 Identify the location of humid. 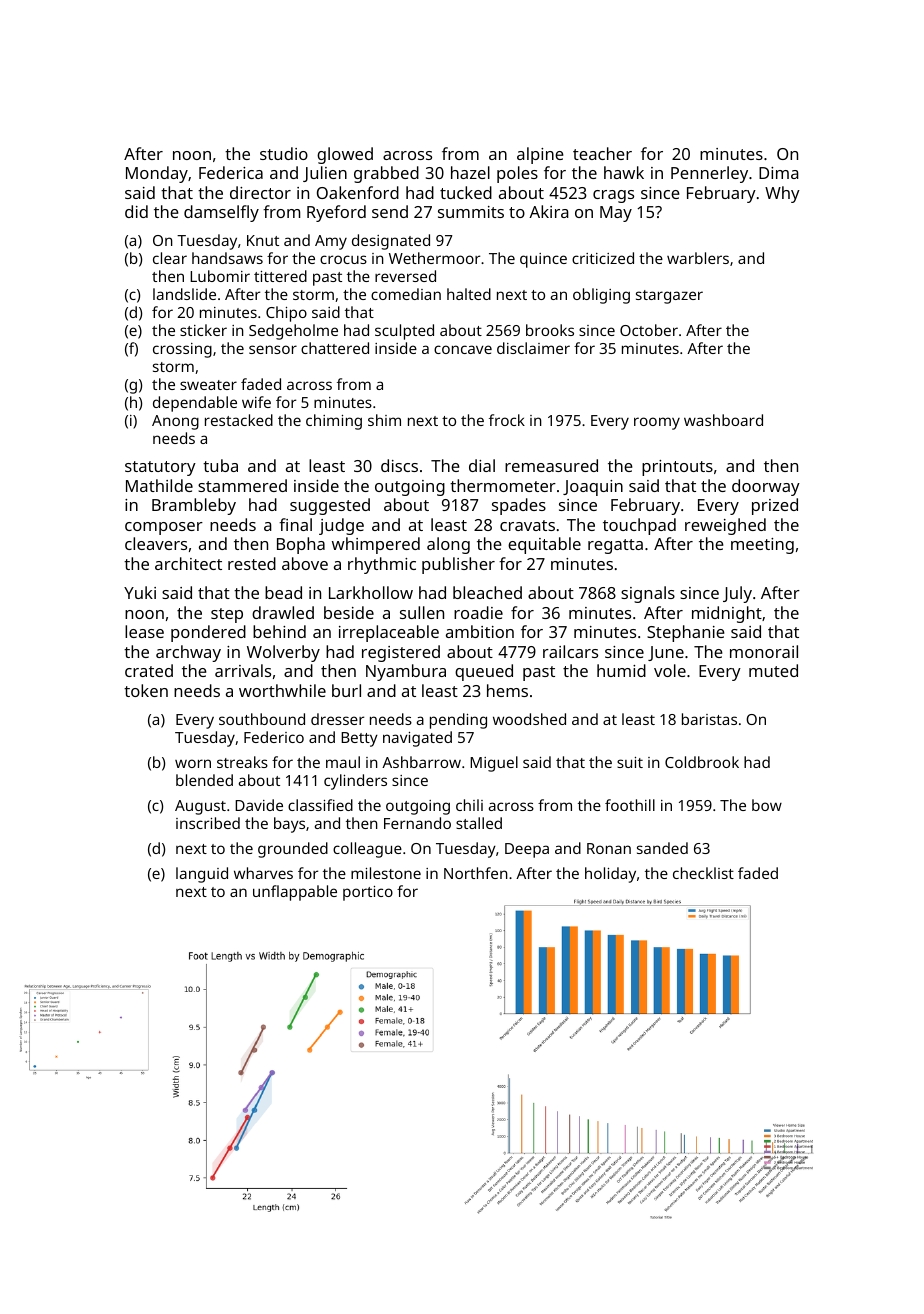
(621, 670).
